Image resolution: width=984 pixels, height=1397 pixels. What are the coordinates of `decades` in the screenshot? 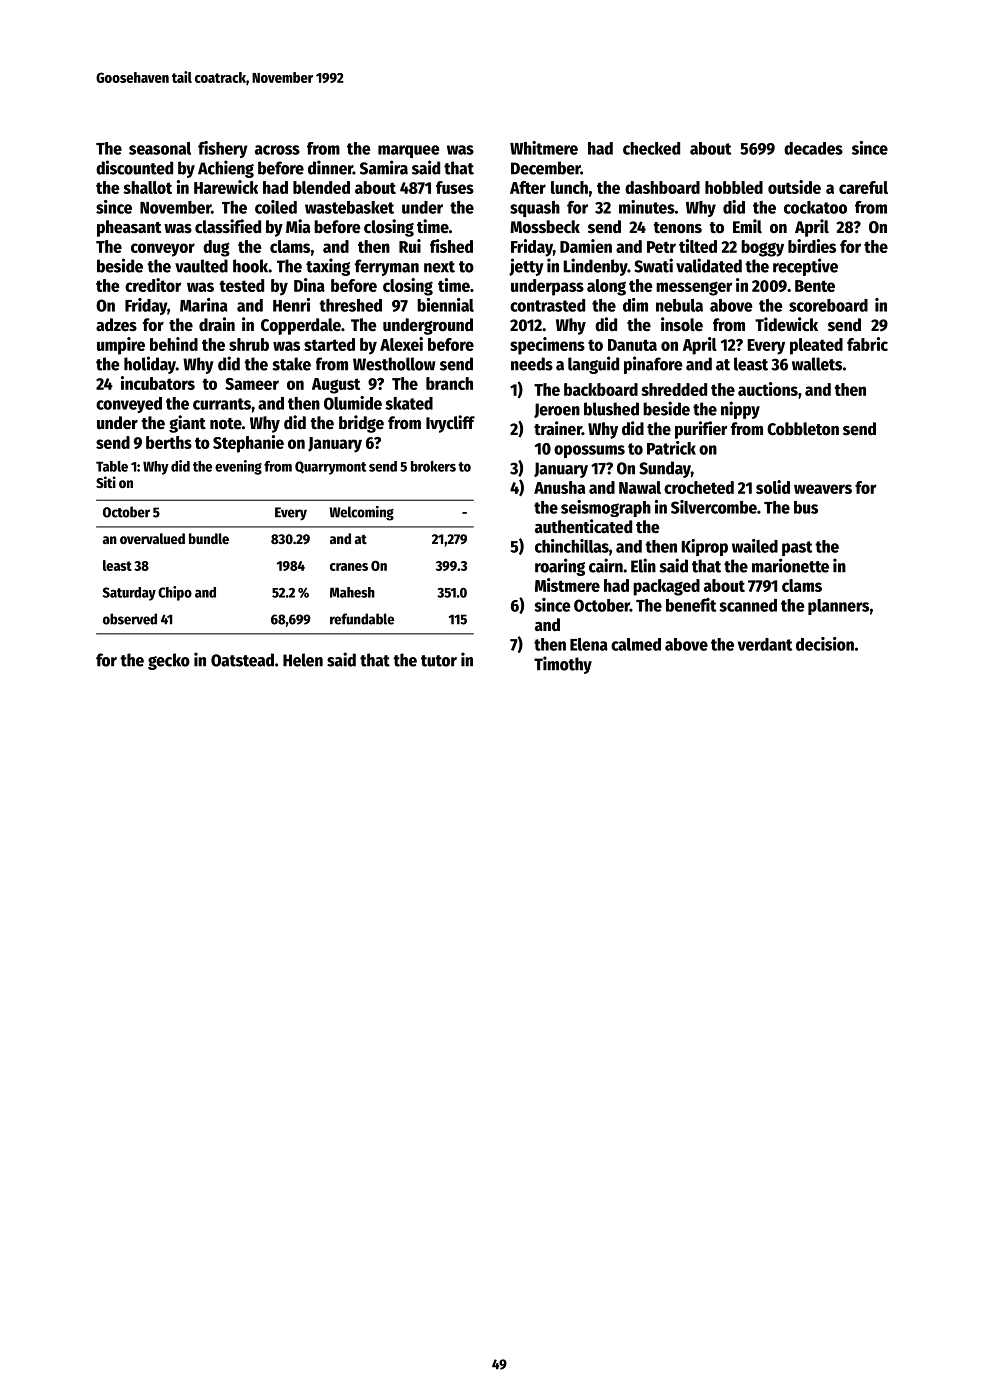 It's located at (813, 148).
